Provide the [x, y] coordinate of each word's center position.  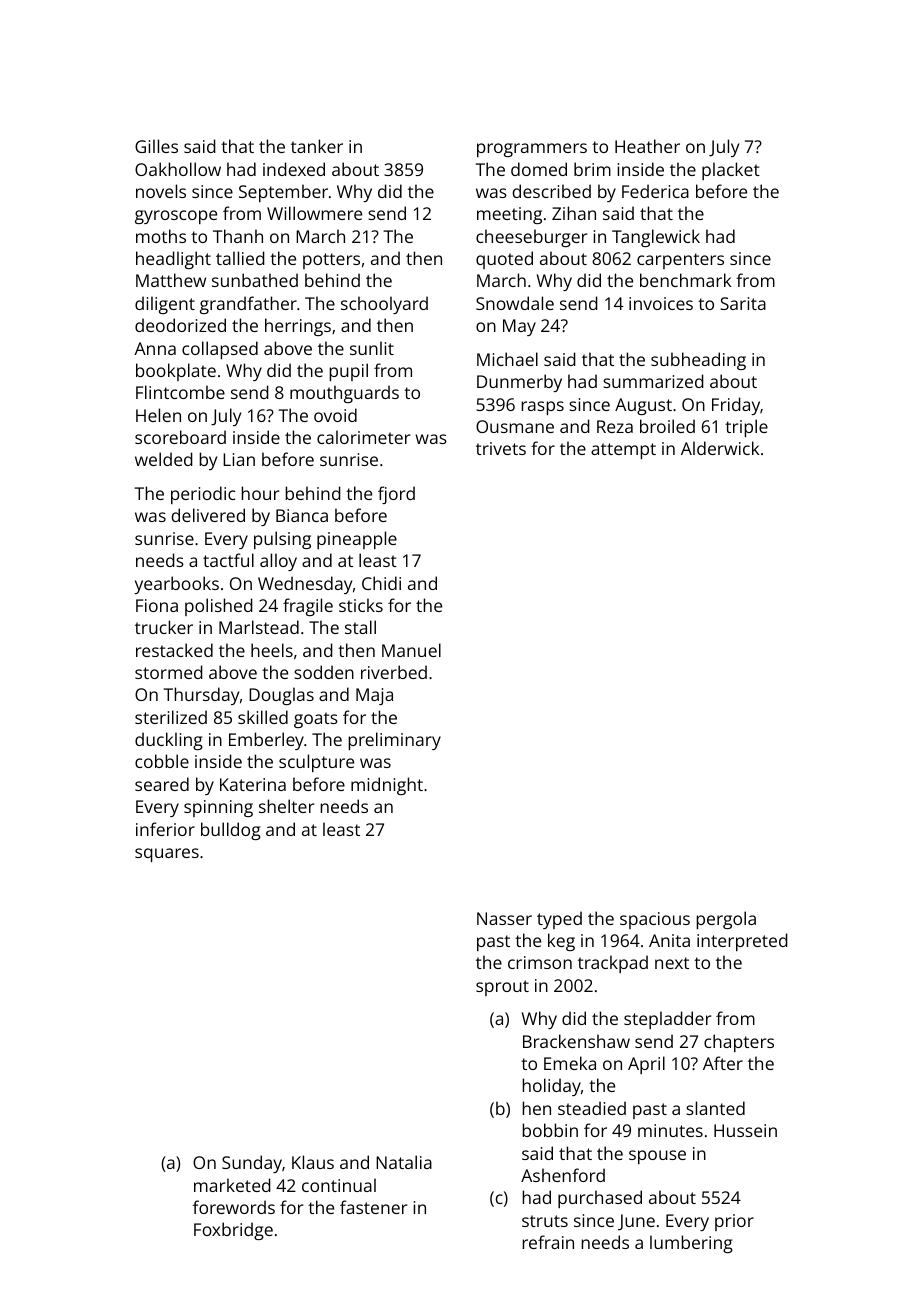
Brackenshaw [576, 1041]
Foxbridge [233, 1231]
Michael [507, 359]
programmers [532, 150]
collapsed [220, 350]
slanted [715, 1108]
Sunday [252, 1164]
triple [746, 428]
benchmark [685, 280]
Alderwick [720, 448]
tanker [317, 146]
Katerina [253, 784]
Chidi [381, 583]
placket [731, 171]
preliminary [394, 741]
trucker [164, 627]
